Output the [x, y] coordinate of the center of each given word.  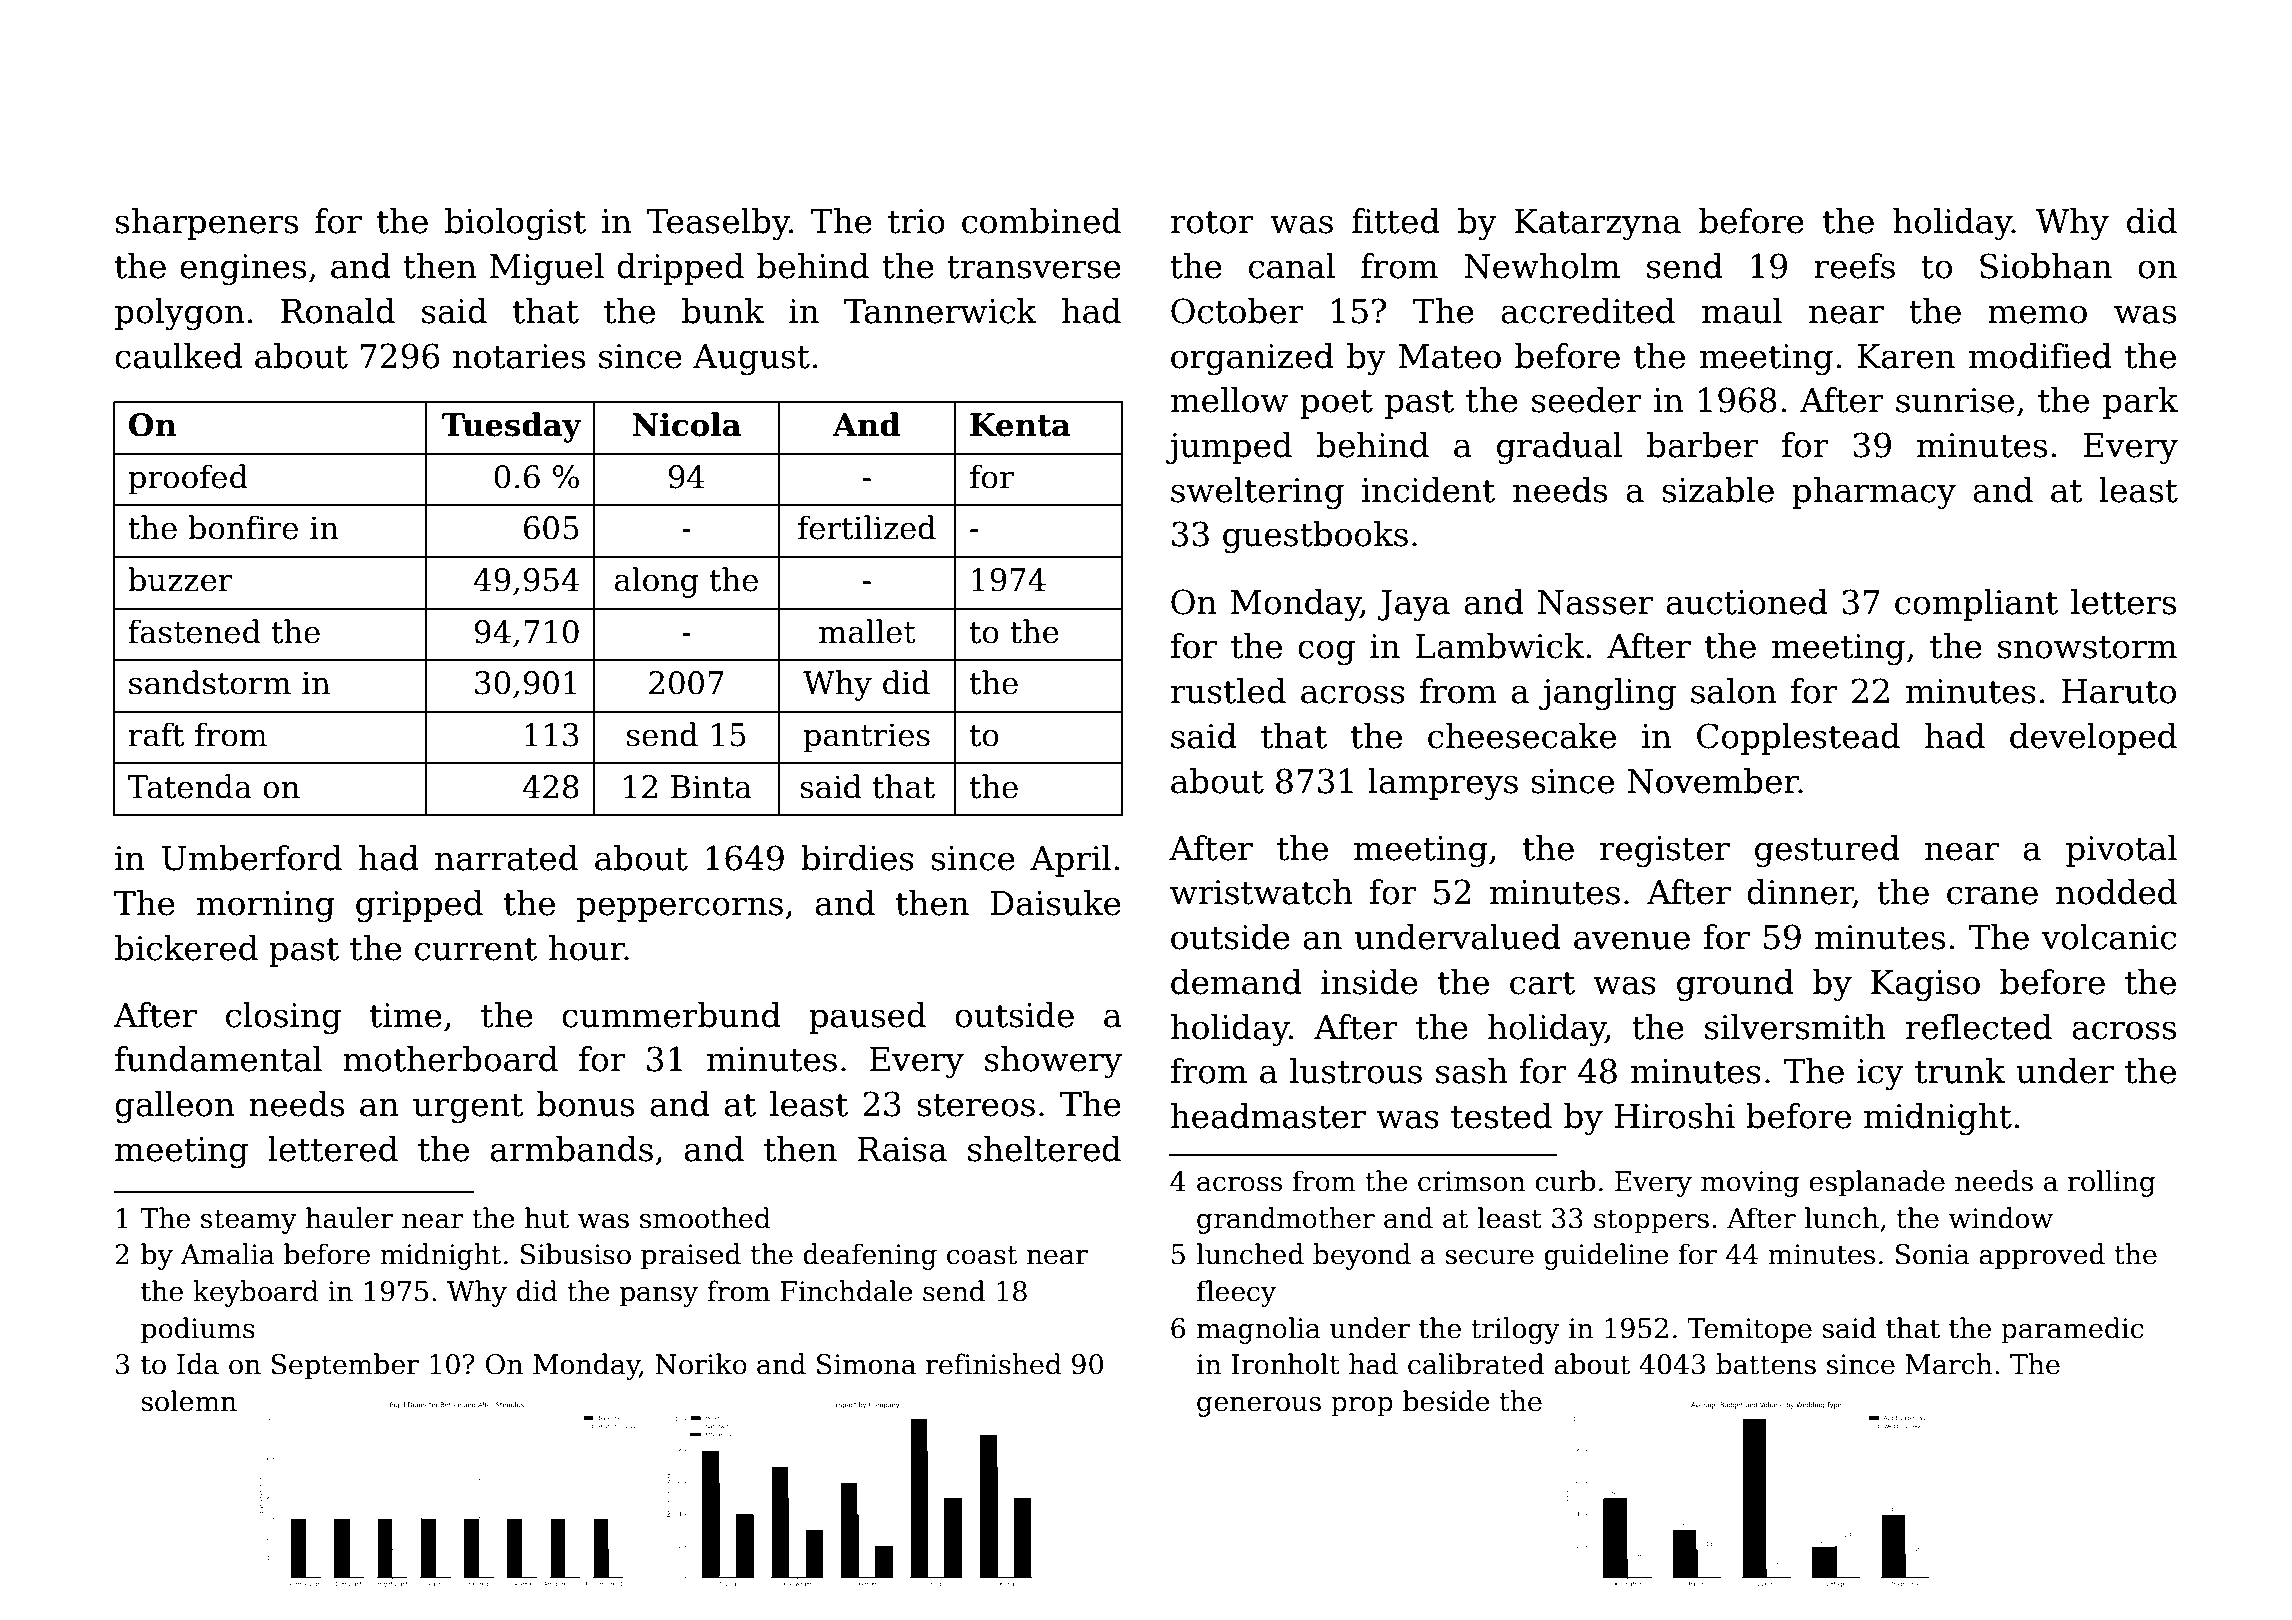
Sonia [1933, 1254]
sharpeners [206, 224]
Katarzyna [1598, 224]
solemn [189, 1401]
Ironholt [1285, 1364]
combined [1041, 221]
